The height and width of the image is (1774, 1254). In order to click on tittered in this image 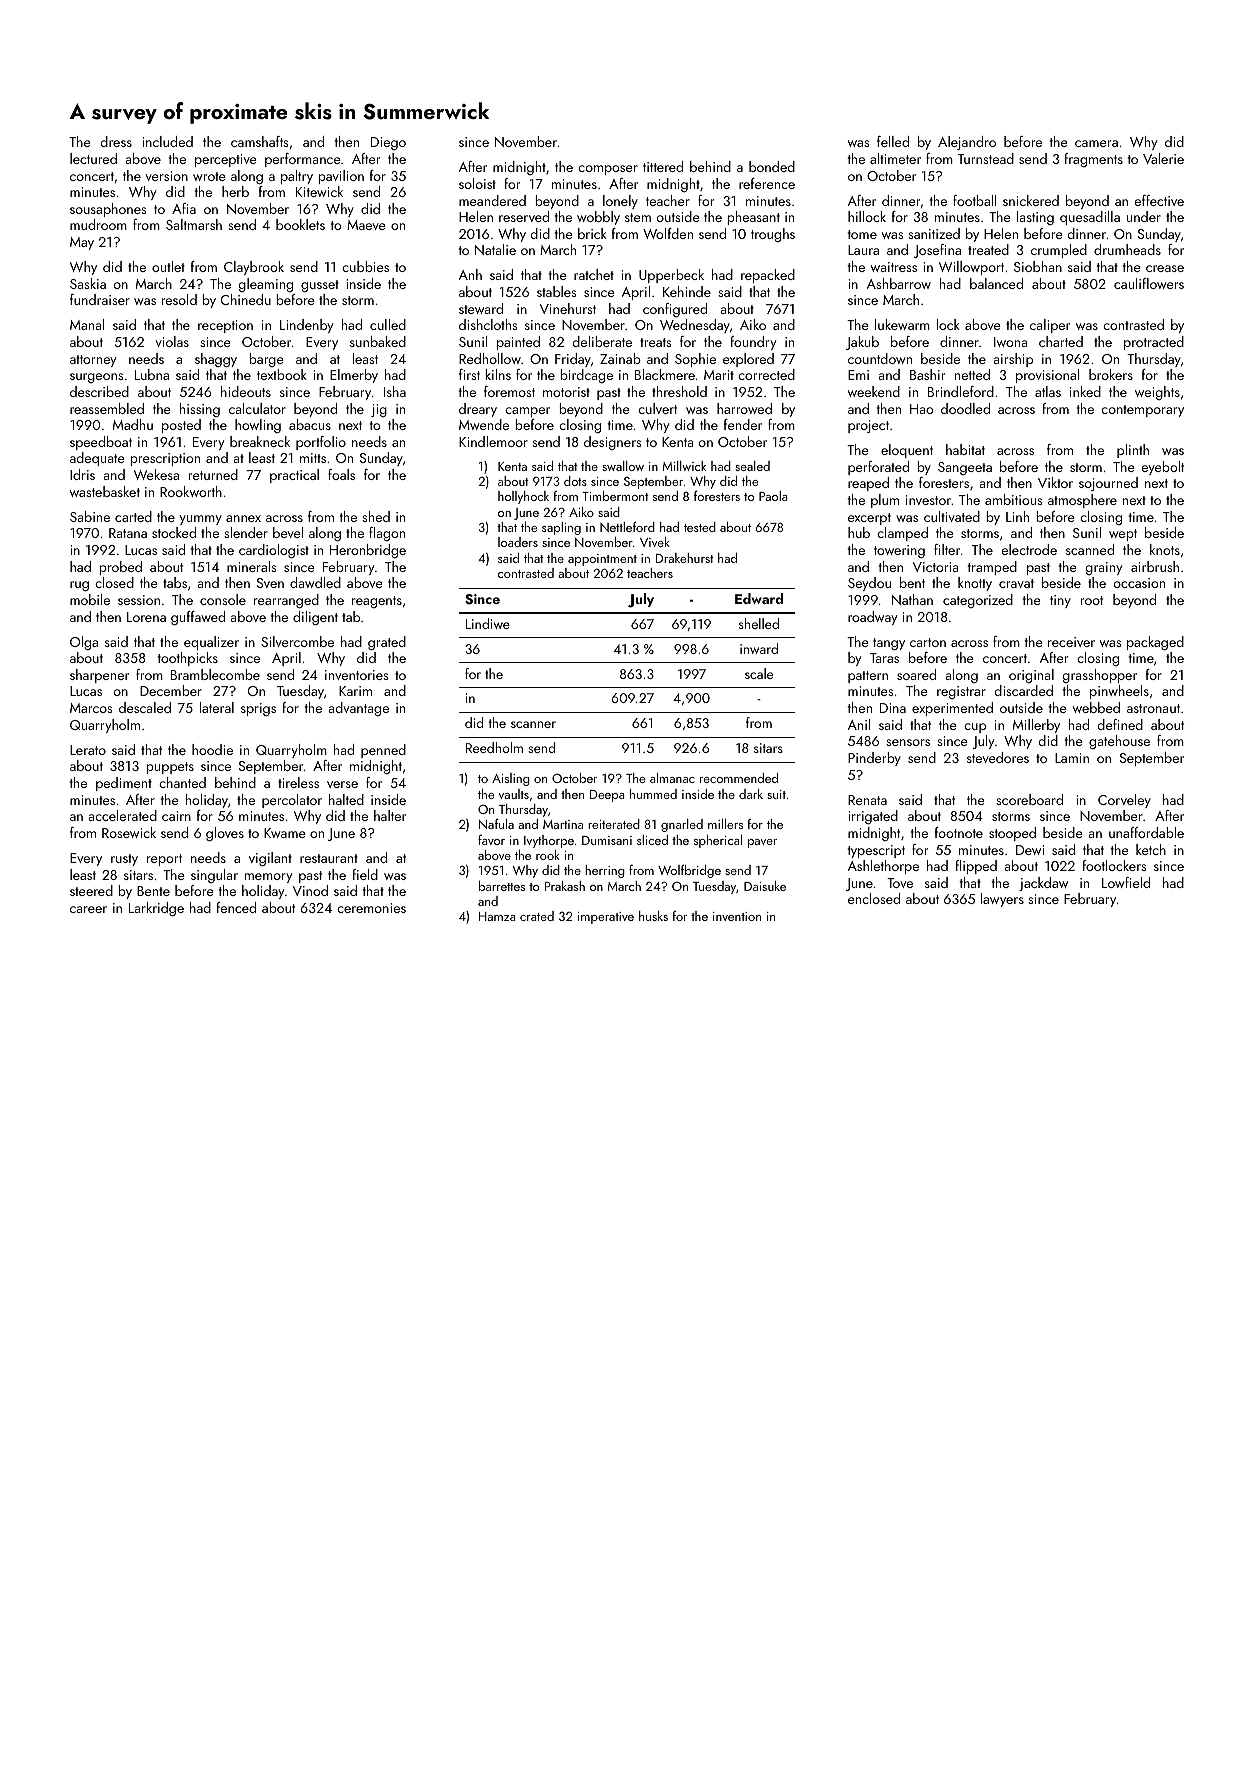, I will do `click(663, 166)`.
